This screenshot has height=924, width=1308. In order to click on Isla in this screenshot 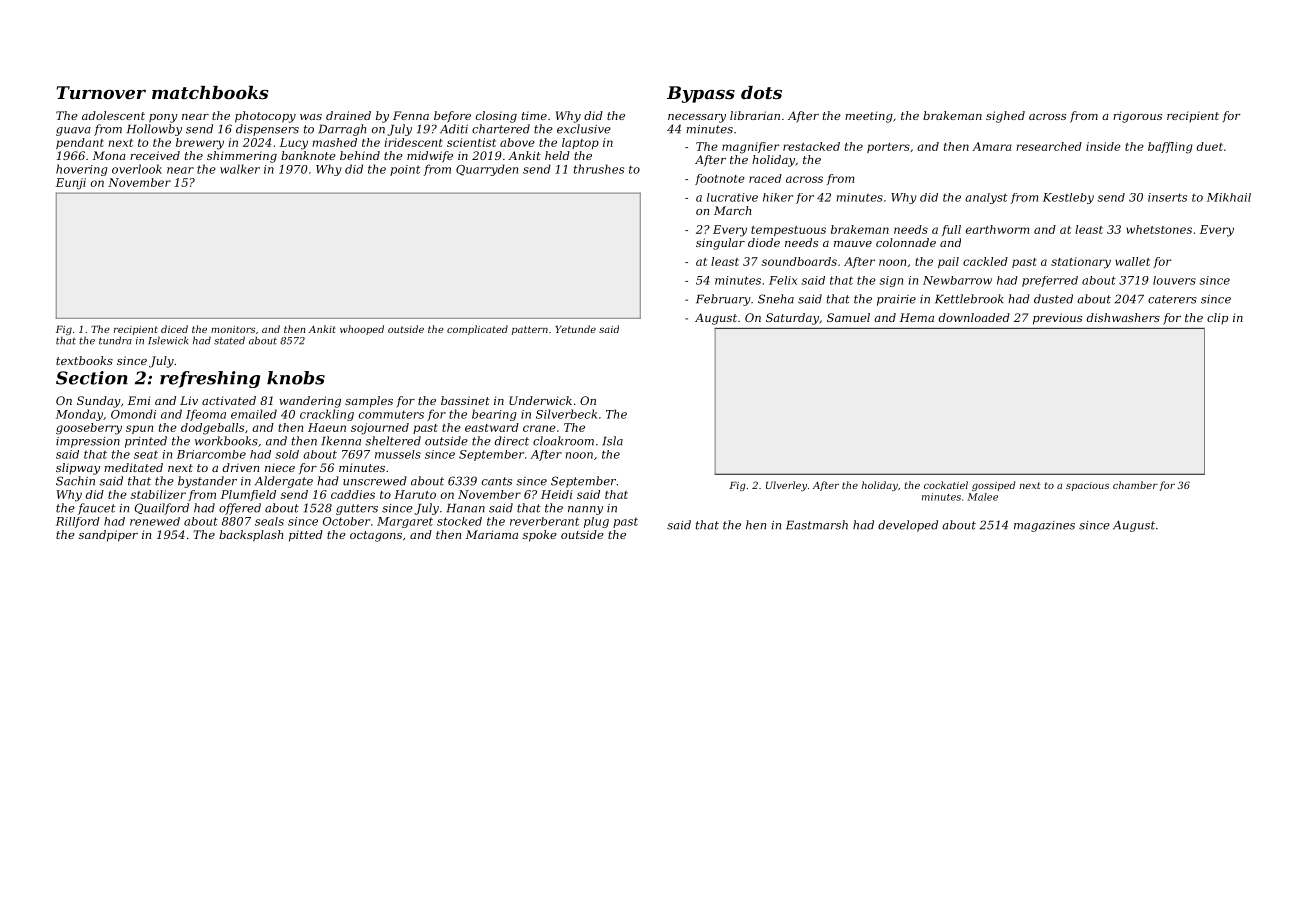, I will do `click(612, 441)`.
